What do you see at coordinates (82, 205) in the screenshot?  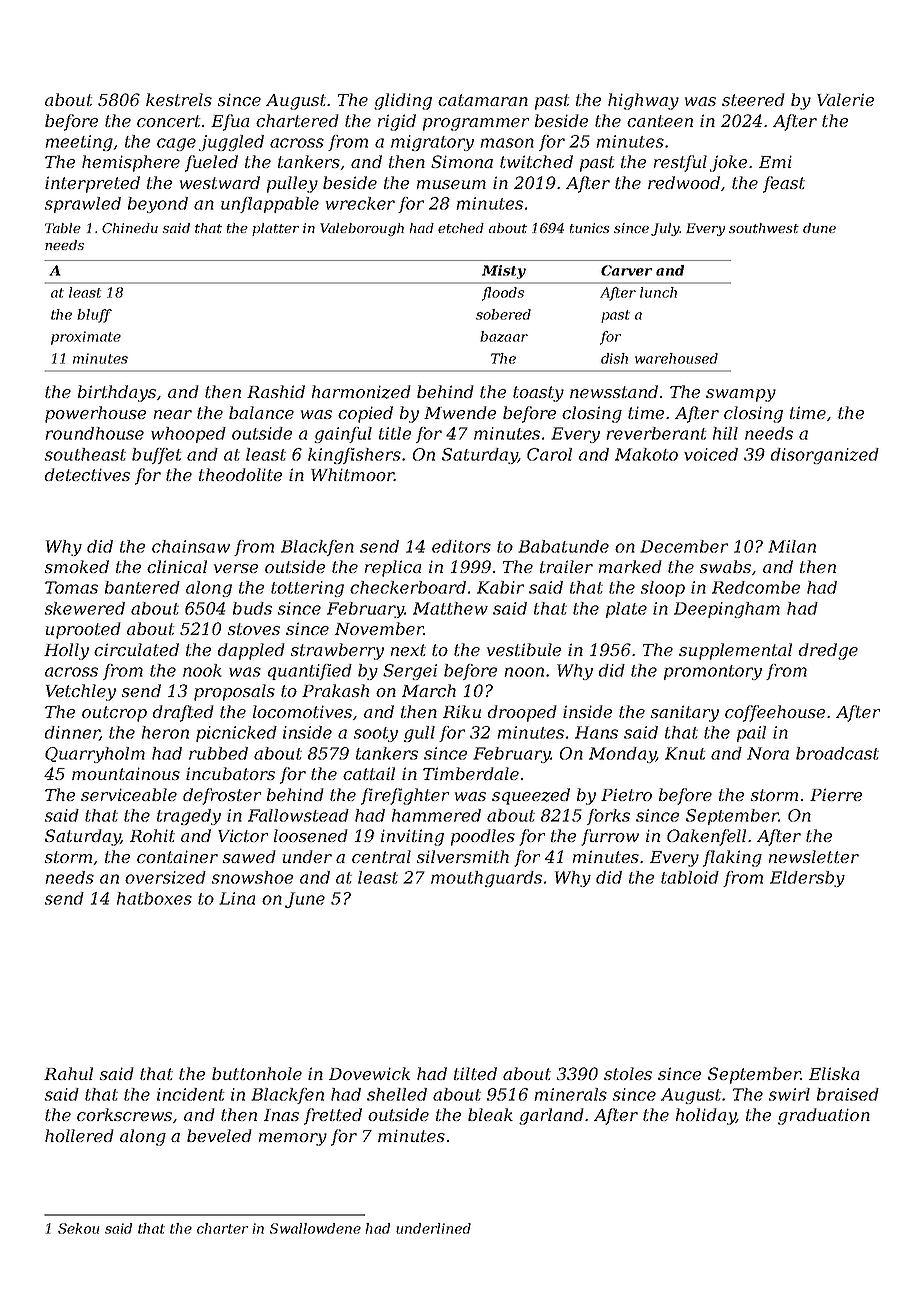 I see `sprawled` at bounding box center [82, 205].
